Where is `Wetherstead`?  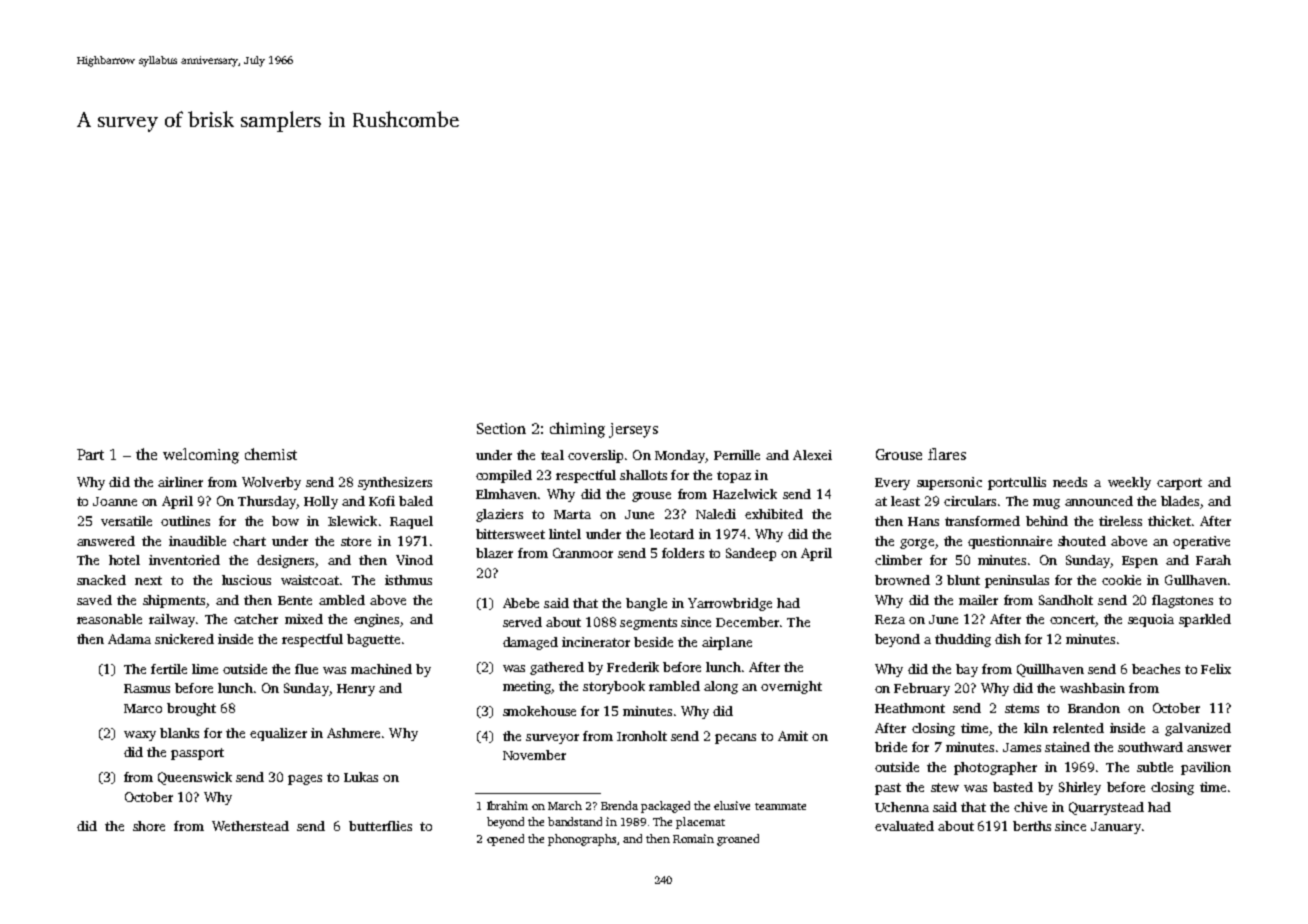
Wetherstead is located at coordinates (250, 826).
